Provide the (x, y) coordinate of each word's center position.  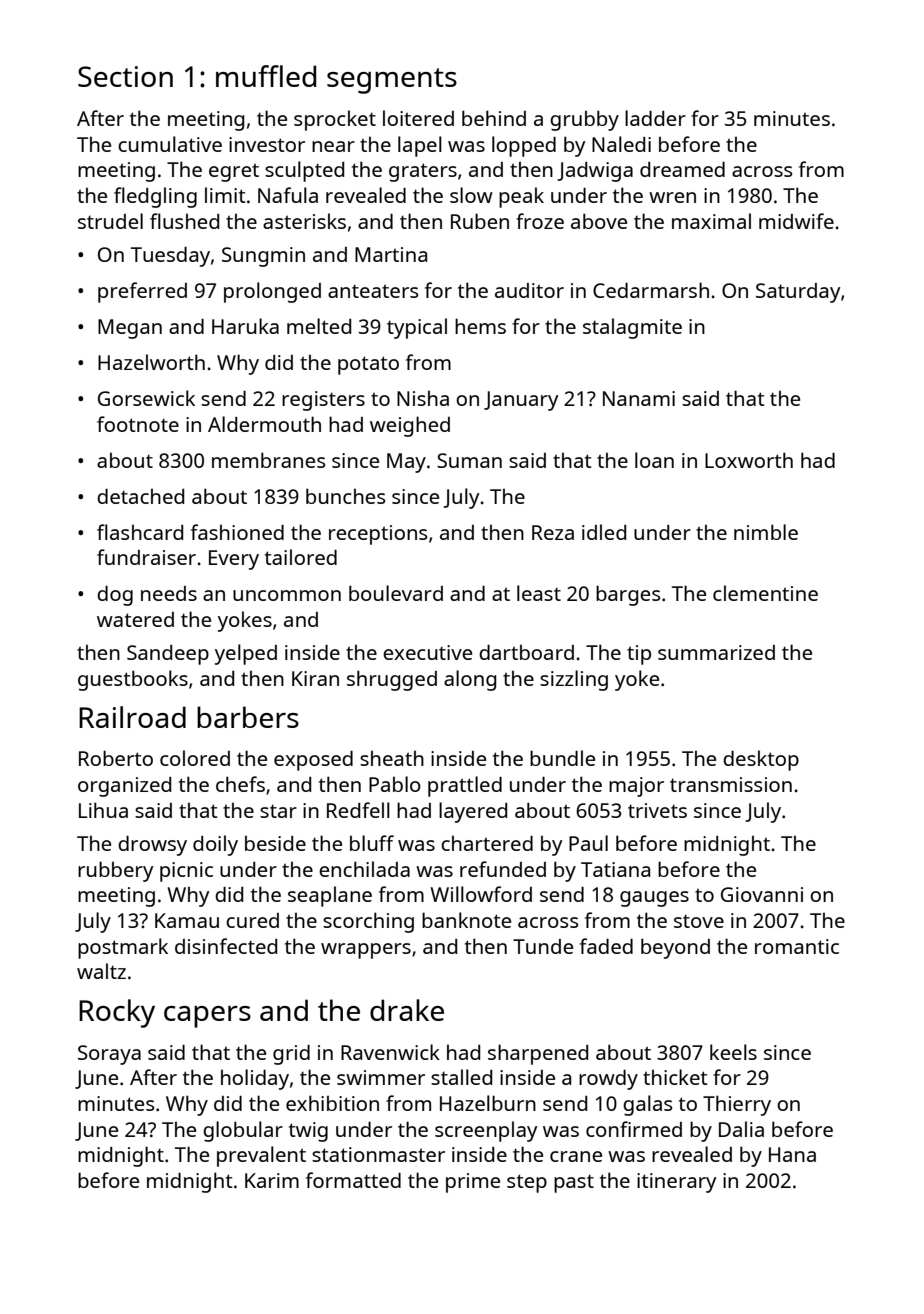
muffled (266, 76)
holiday (255, 1079)
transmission (731, 784)
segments (392, 81)
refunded (503, 869)
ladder (655, 118)
